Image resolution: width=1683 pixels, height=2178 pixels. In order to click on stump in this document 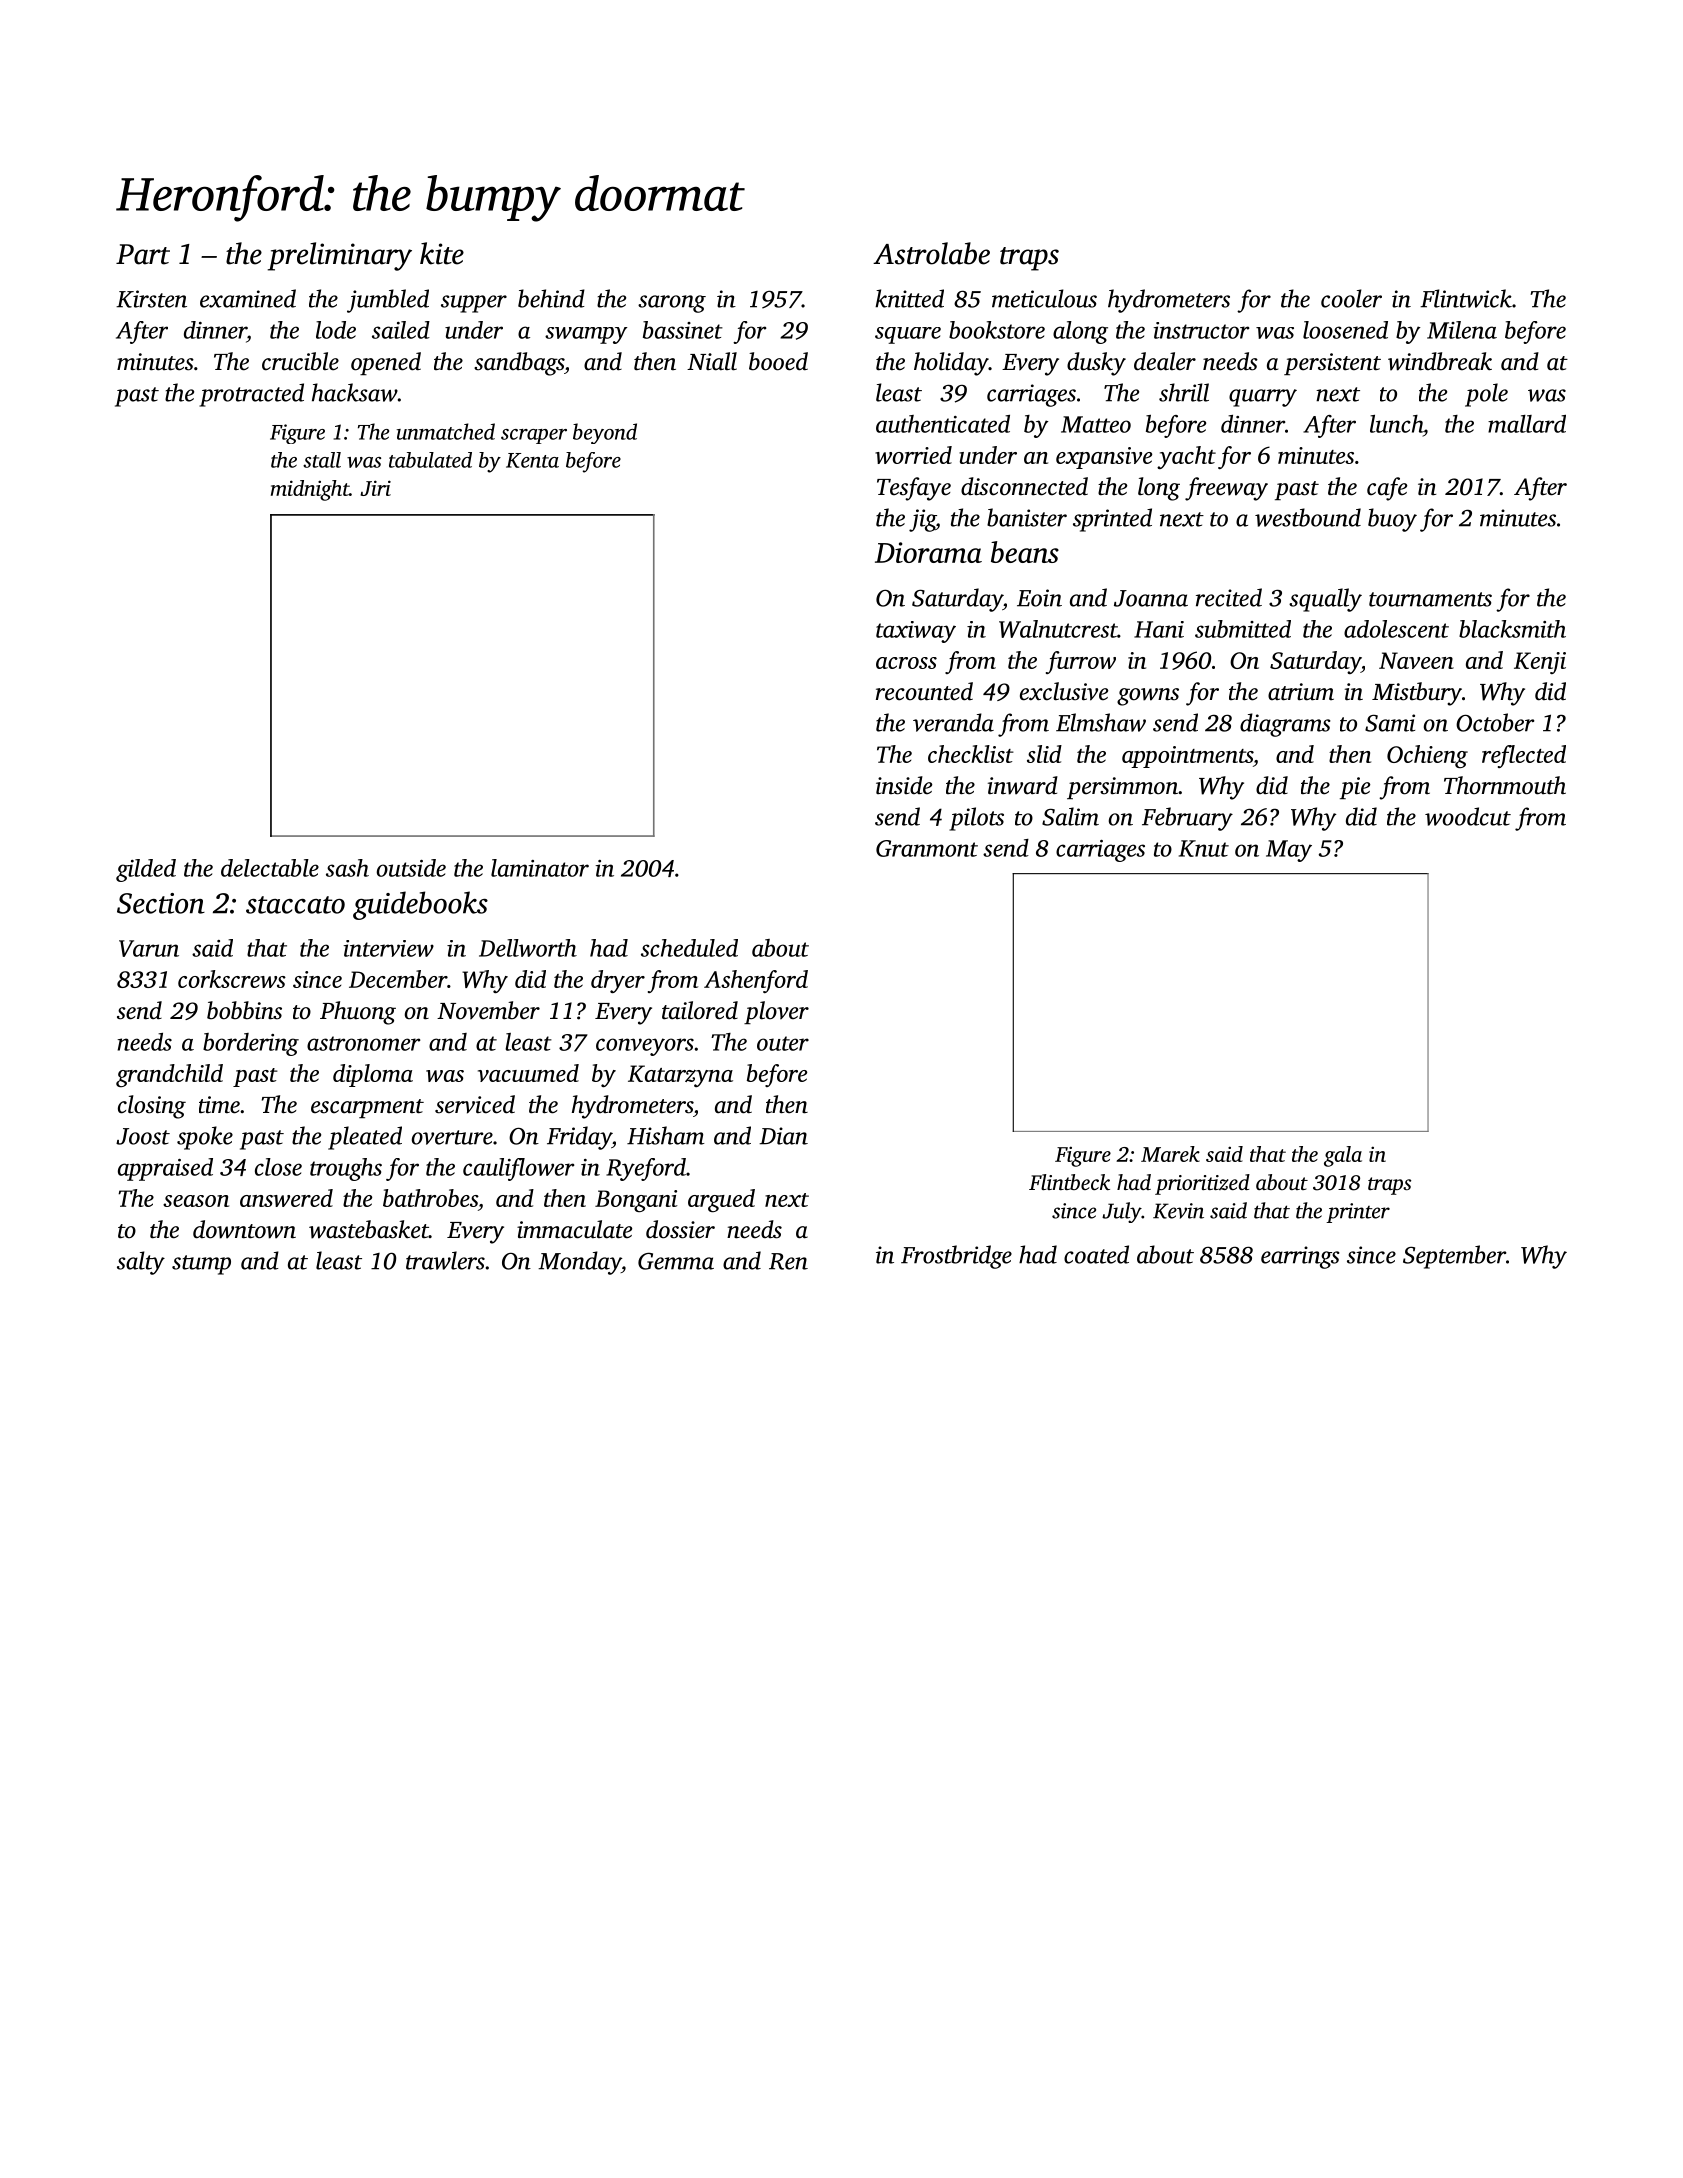, I will do `click(201, 1265)`.
